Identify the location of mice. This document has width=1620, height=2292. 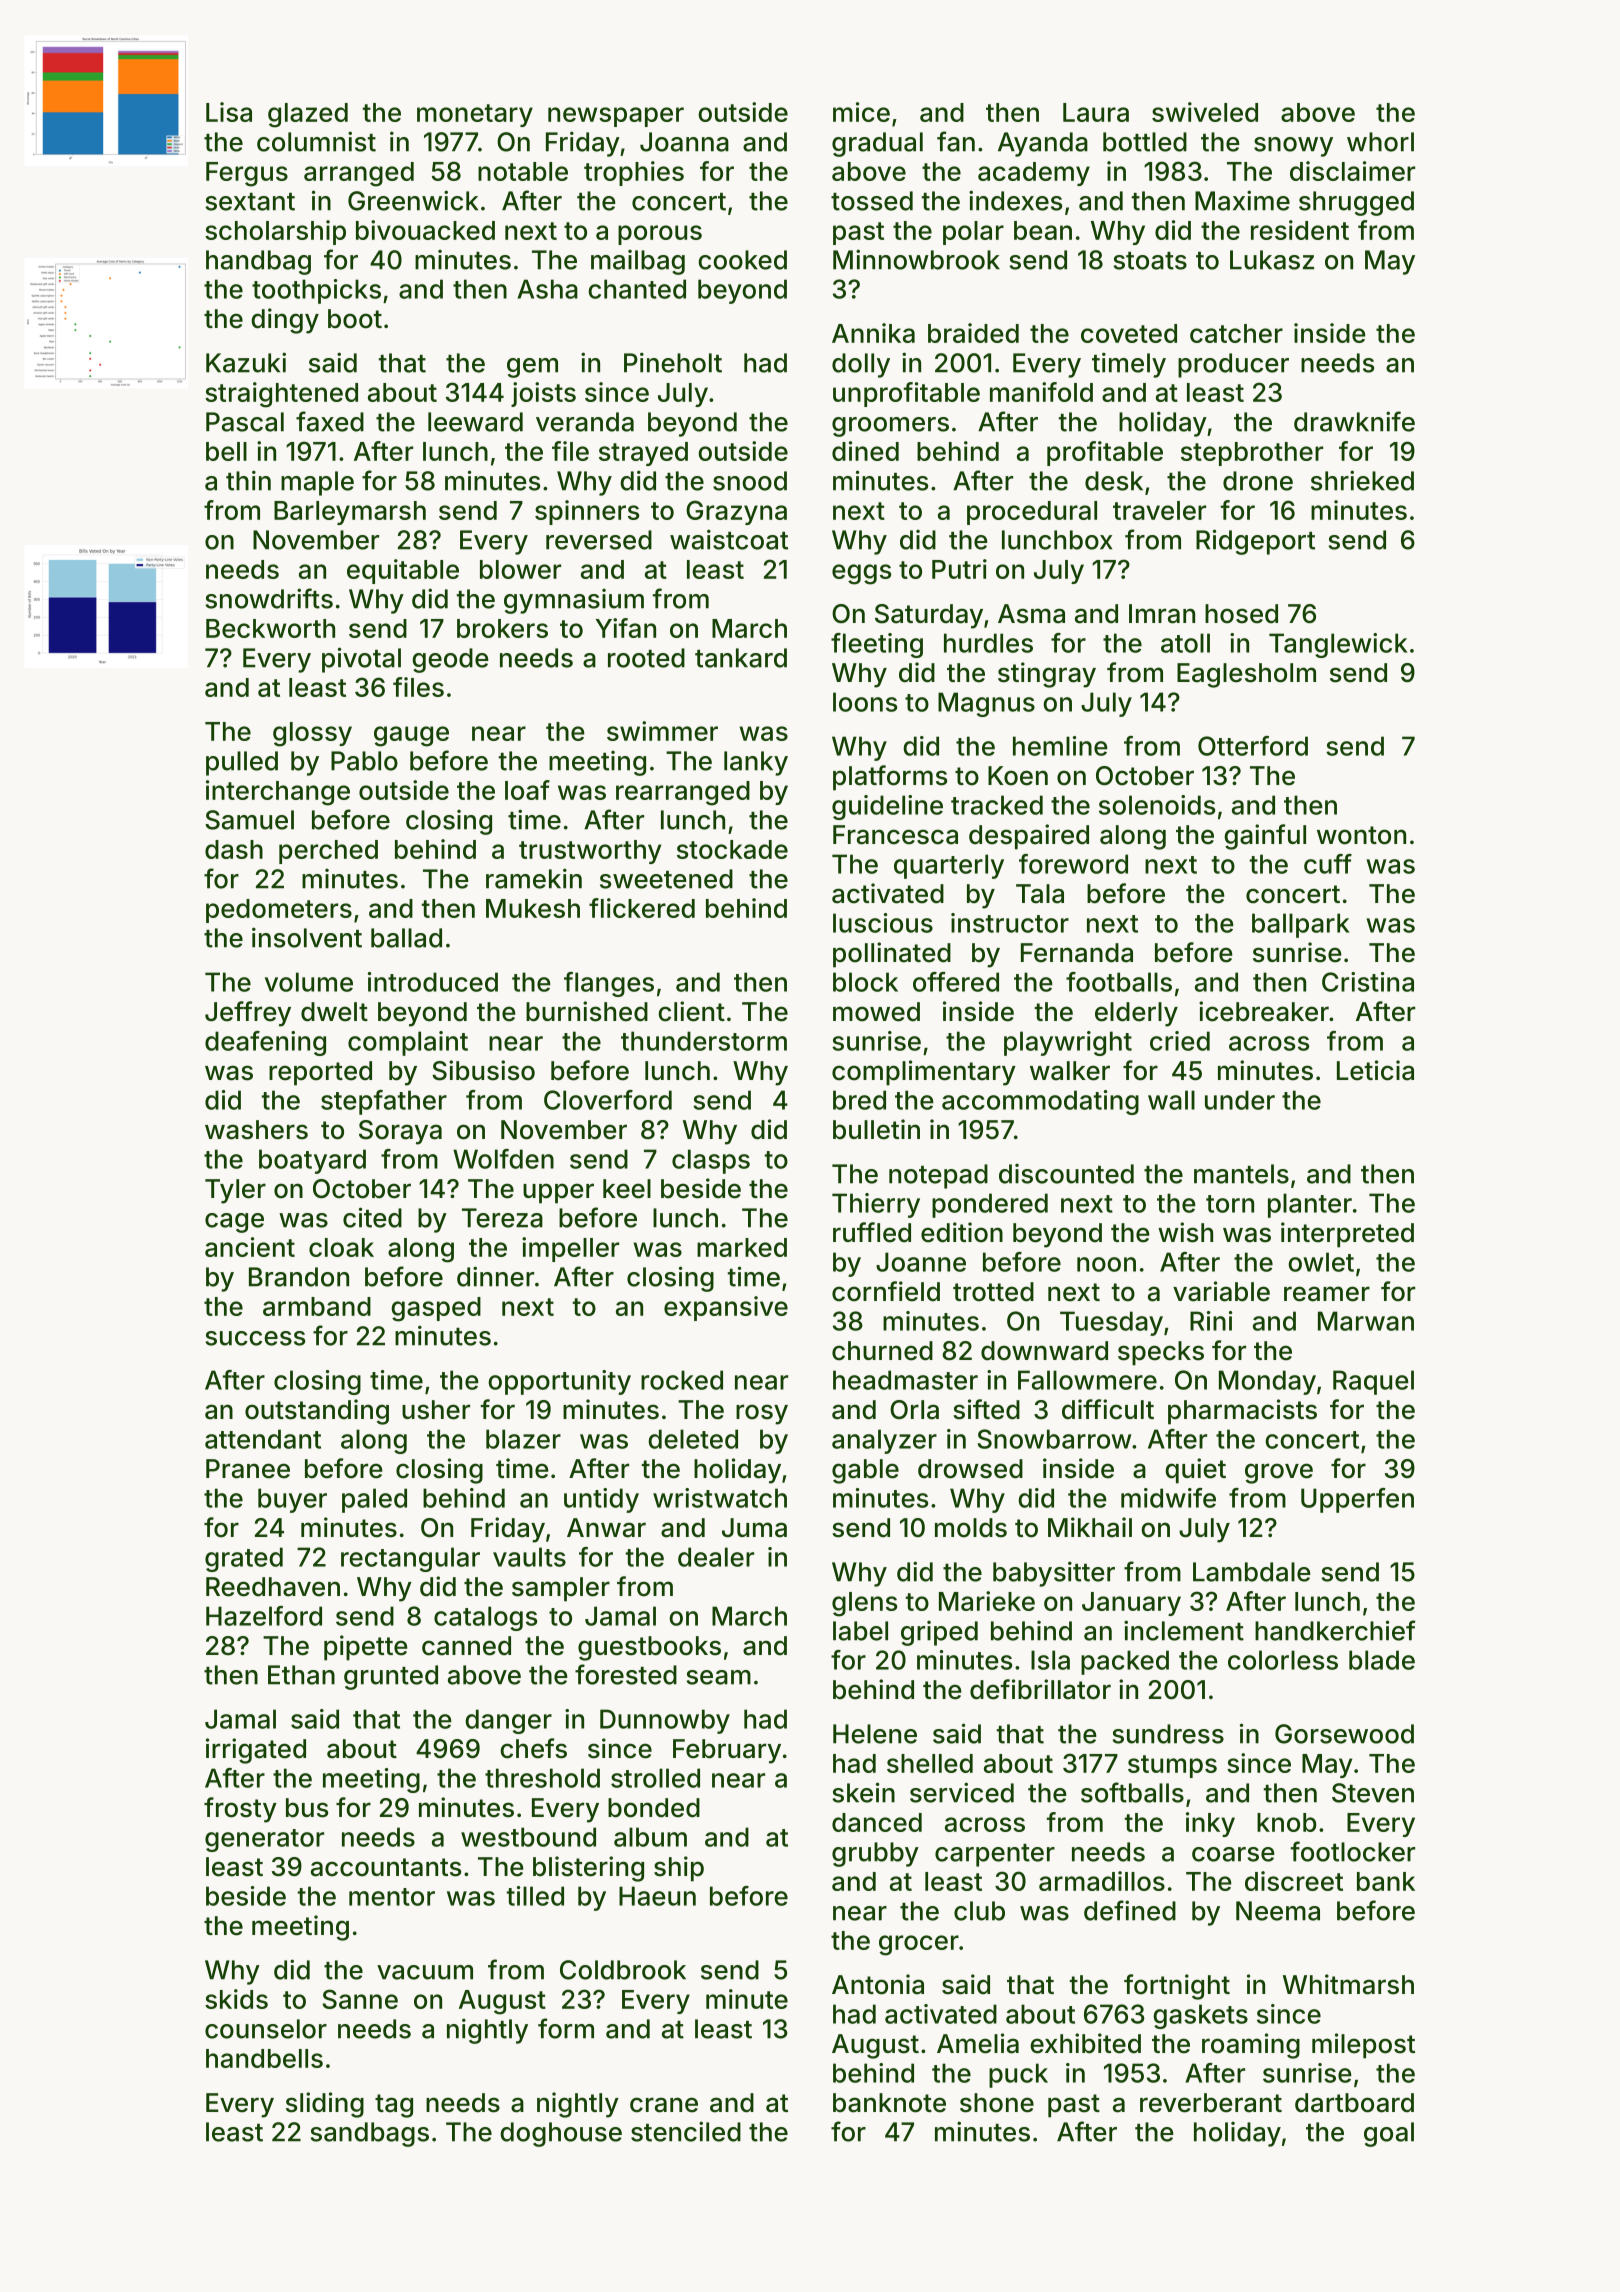
(861, 112).
